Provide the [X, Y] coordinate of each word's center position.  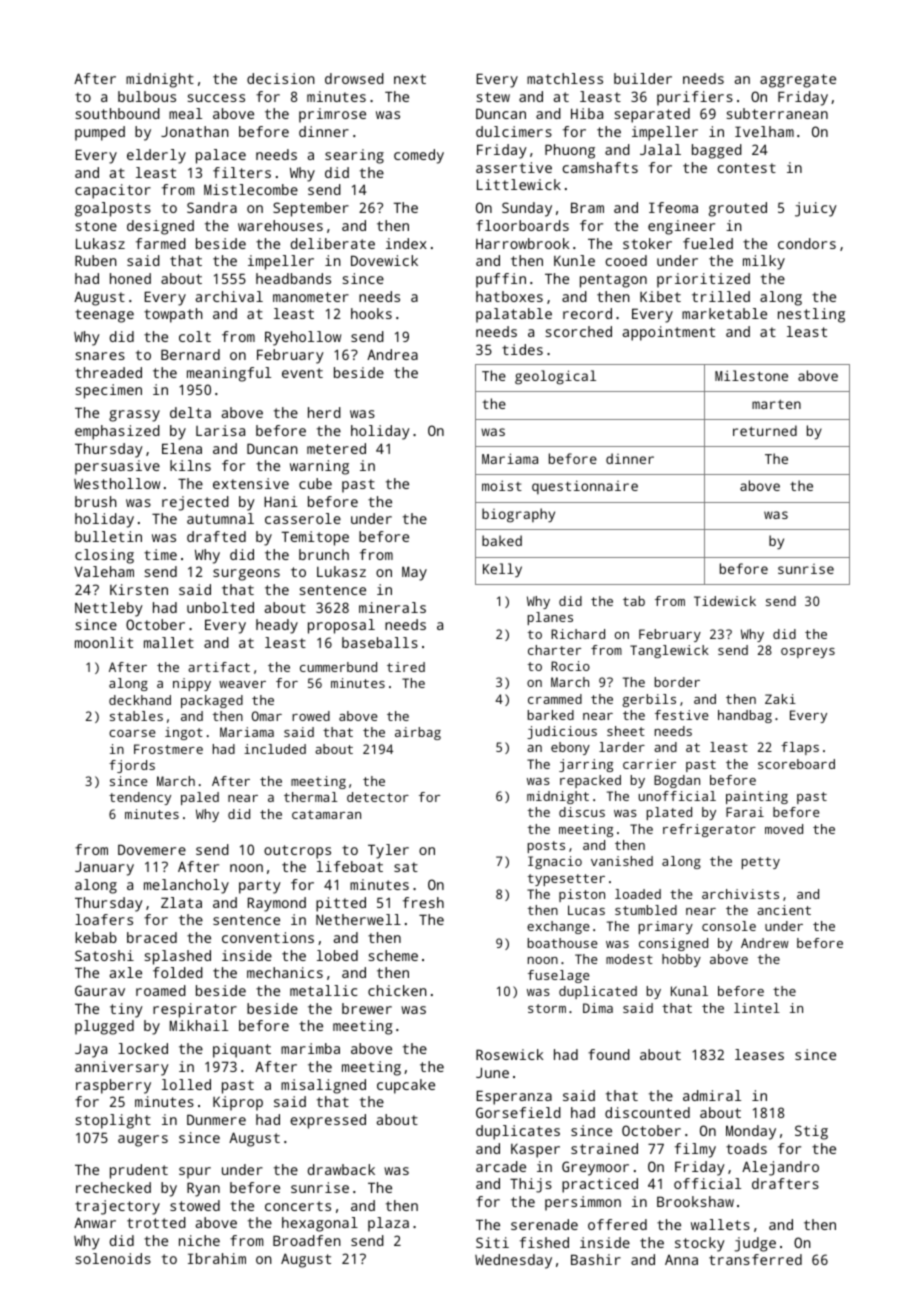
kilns [190, 465]
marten [776, 404]
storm [547, 1008]
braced [152, 937]
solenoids [113, 1258]
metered [336, 448]
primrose [332, 115]
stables [136, 716]
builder [643, 78]
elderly [156, 156]
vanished [622, 861]
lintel [757, 1008]
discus [582, 812]
